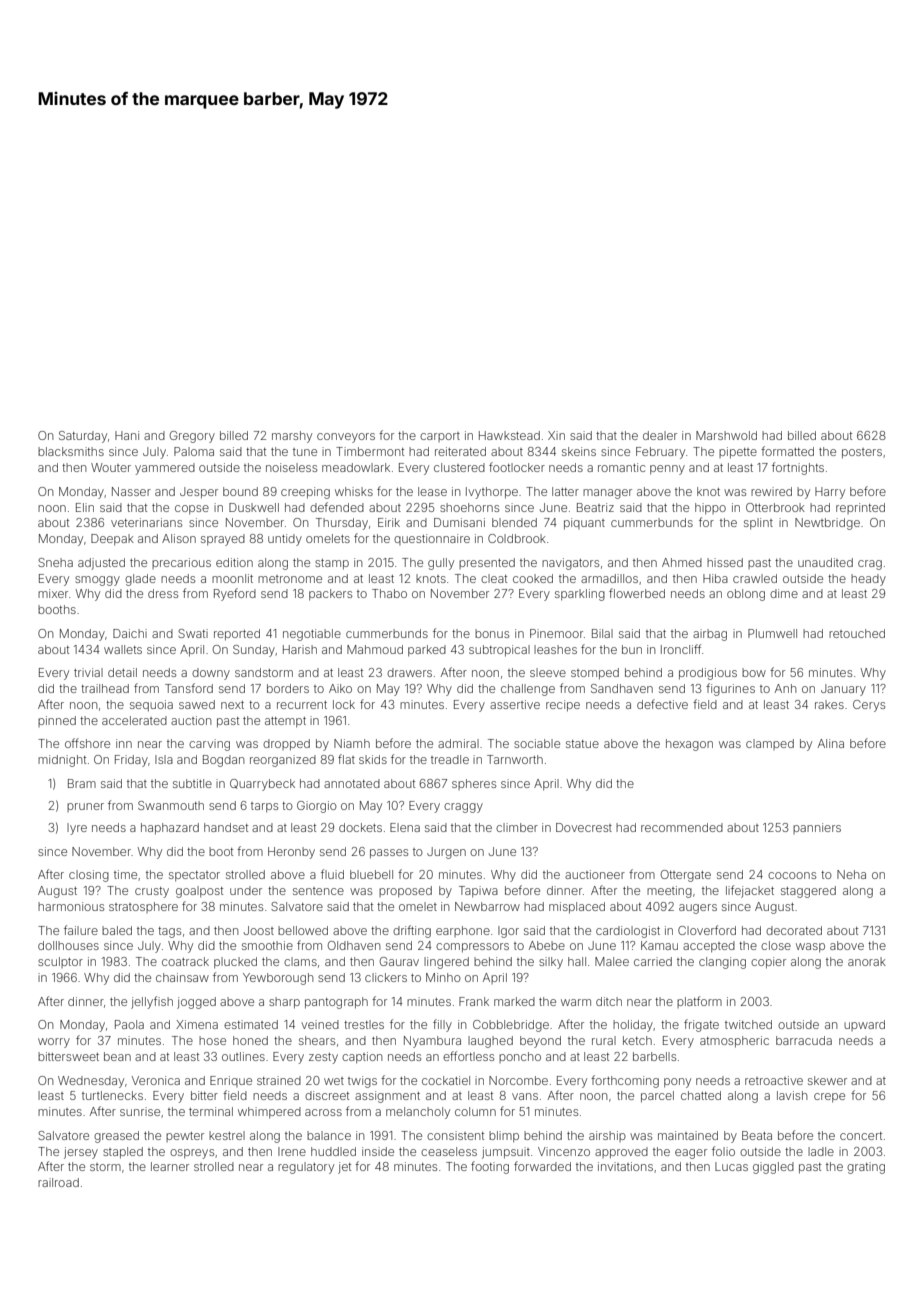 Image resolution: width=924 pixels, height=1308 pixels. Describe the element at coordinates (193, 633) in the screenshot. I see `Swati` at that location.
